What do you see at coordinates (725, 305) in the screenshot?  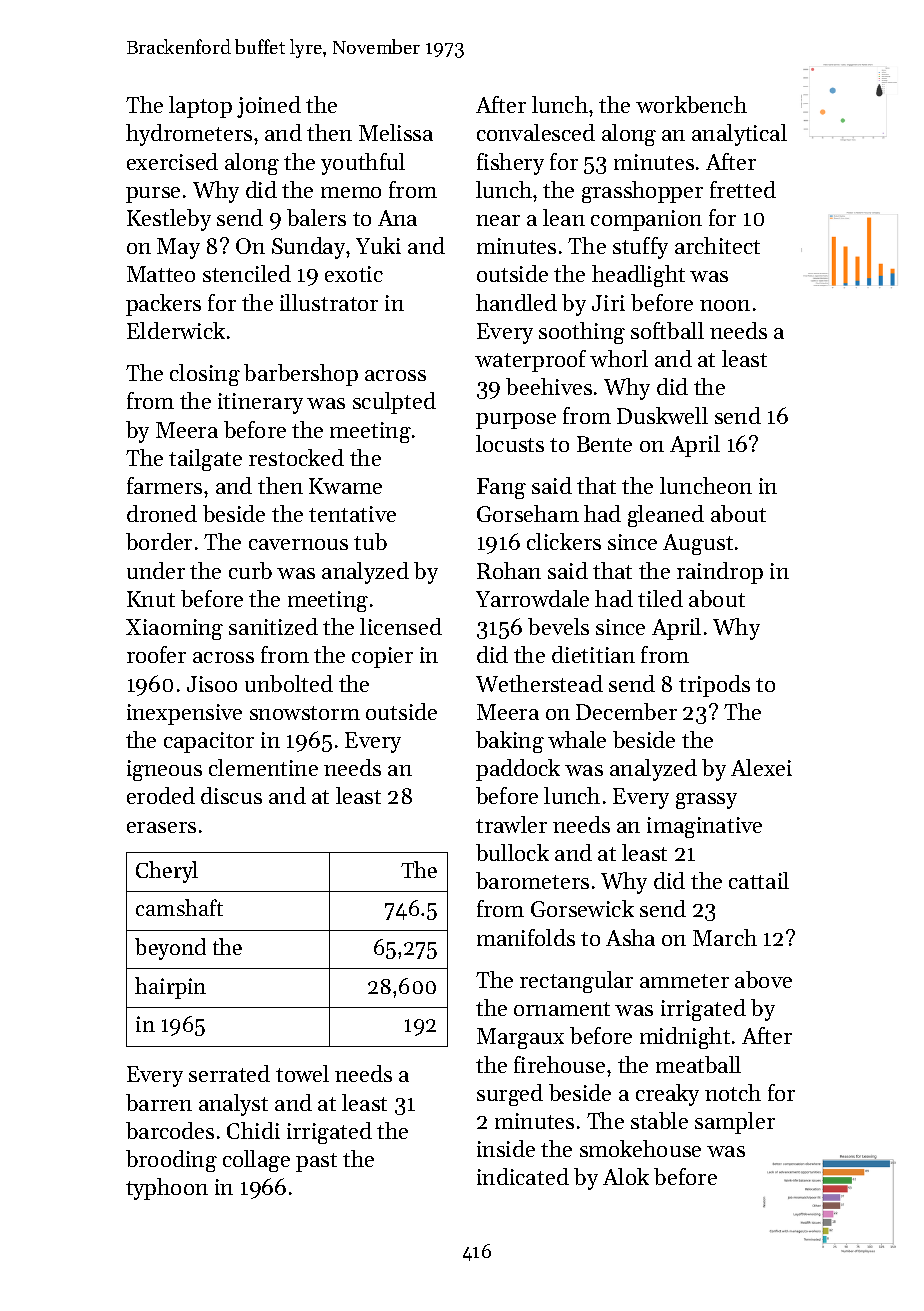 I see `noon` at bounding box center [725, 305].
